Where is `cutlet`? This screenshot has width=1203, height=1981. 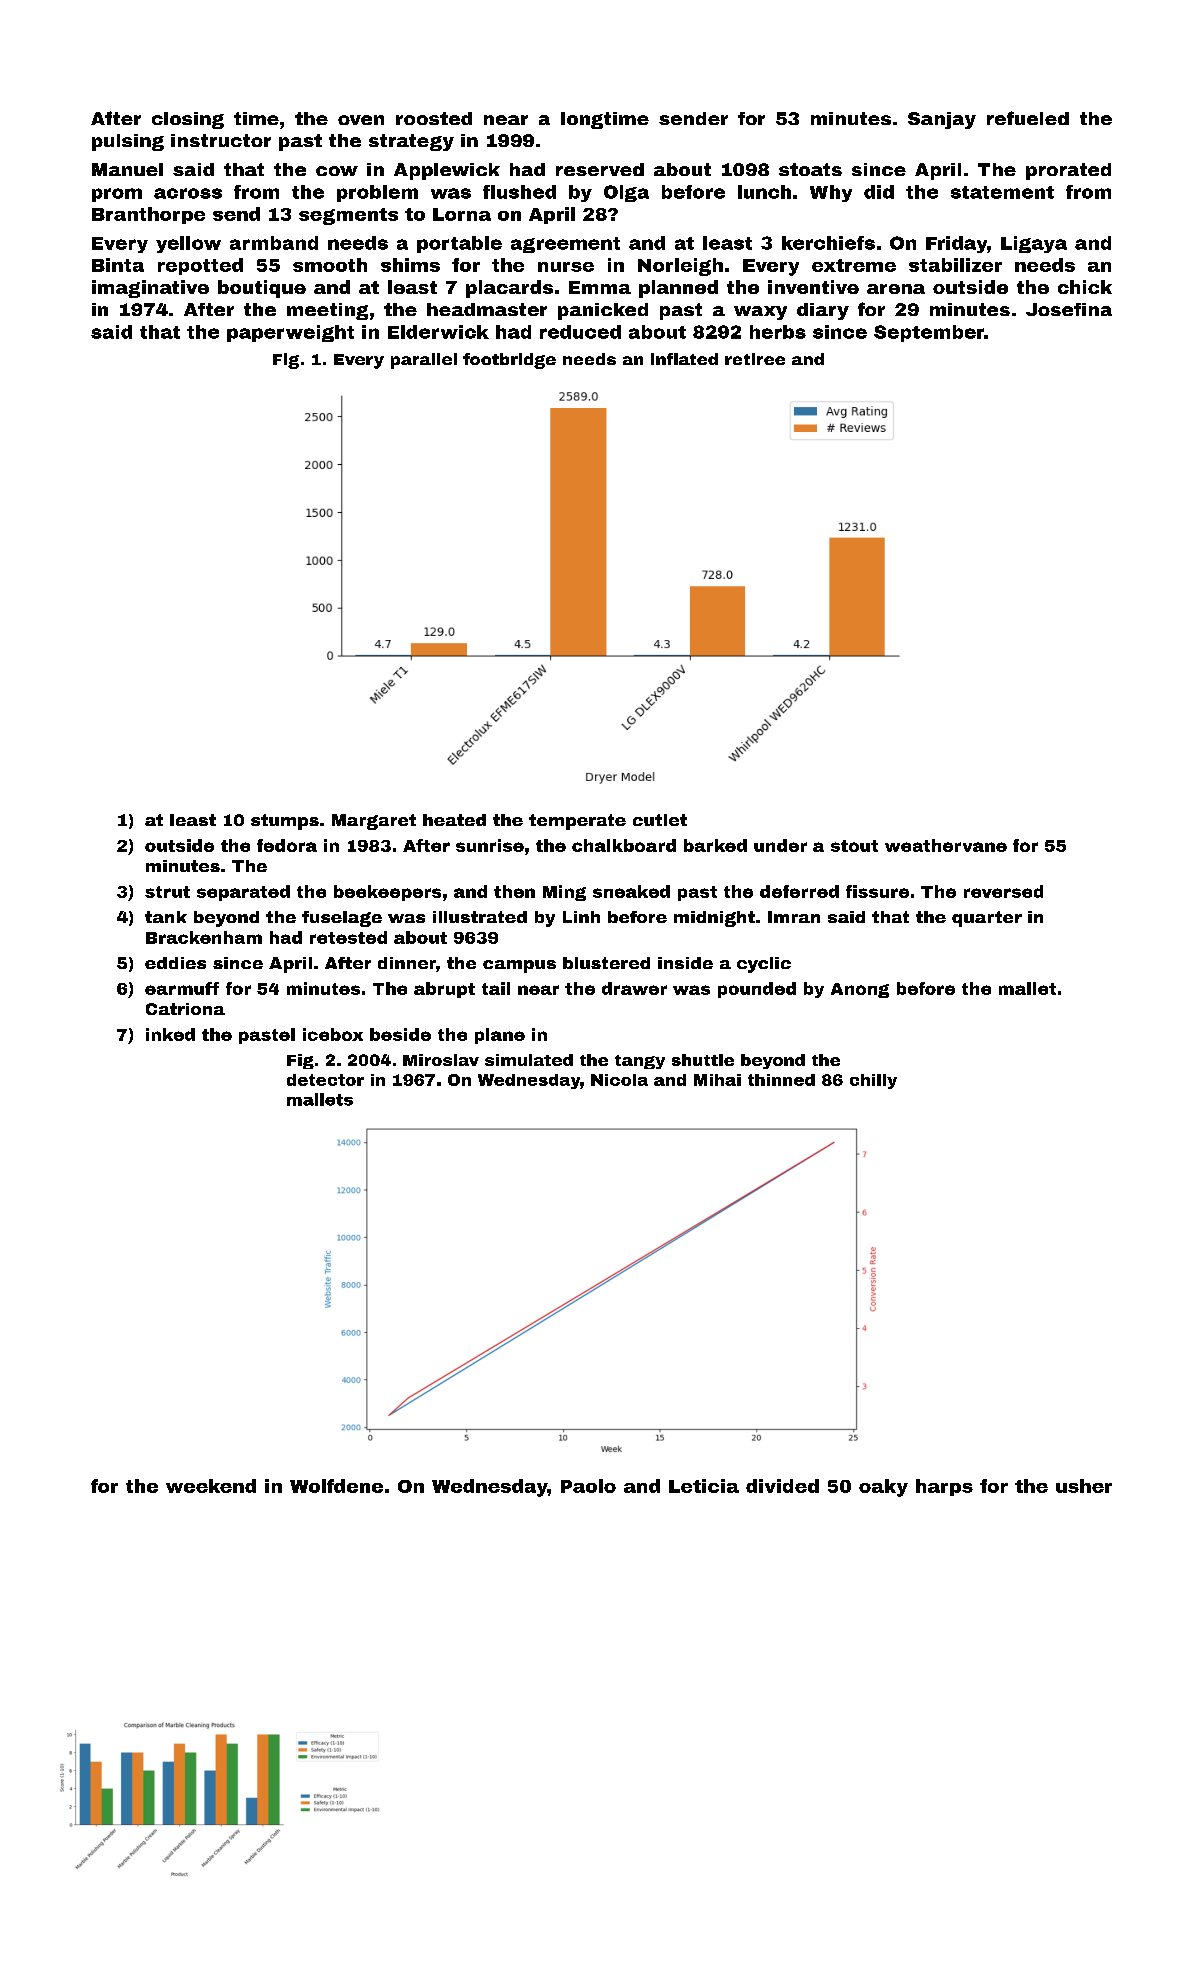 cutlet is located at coordinates (660, 820).
